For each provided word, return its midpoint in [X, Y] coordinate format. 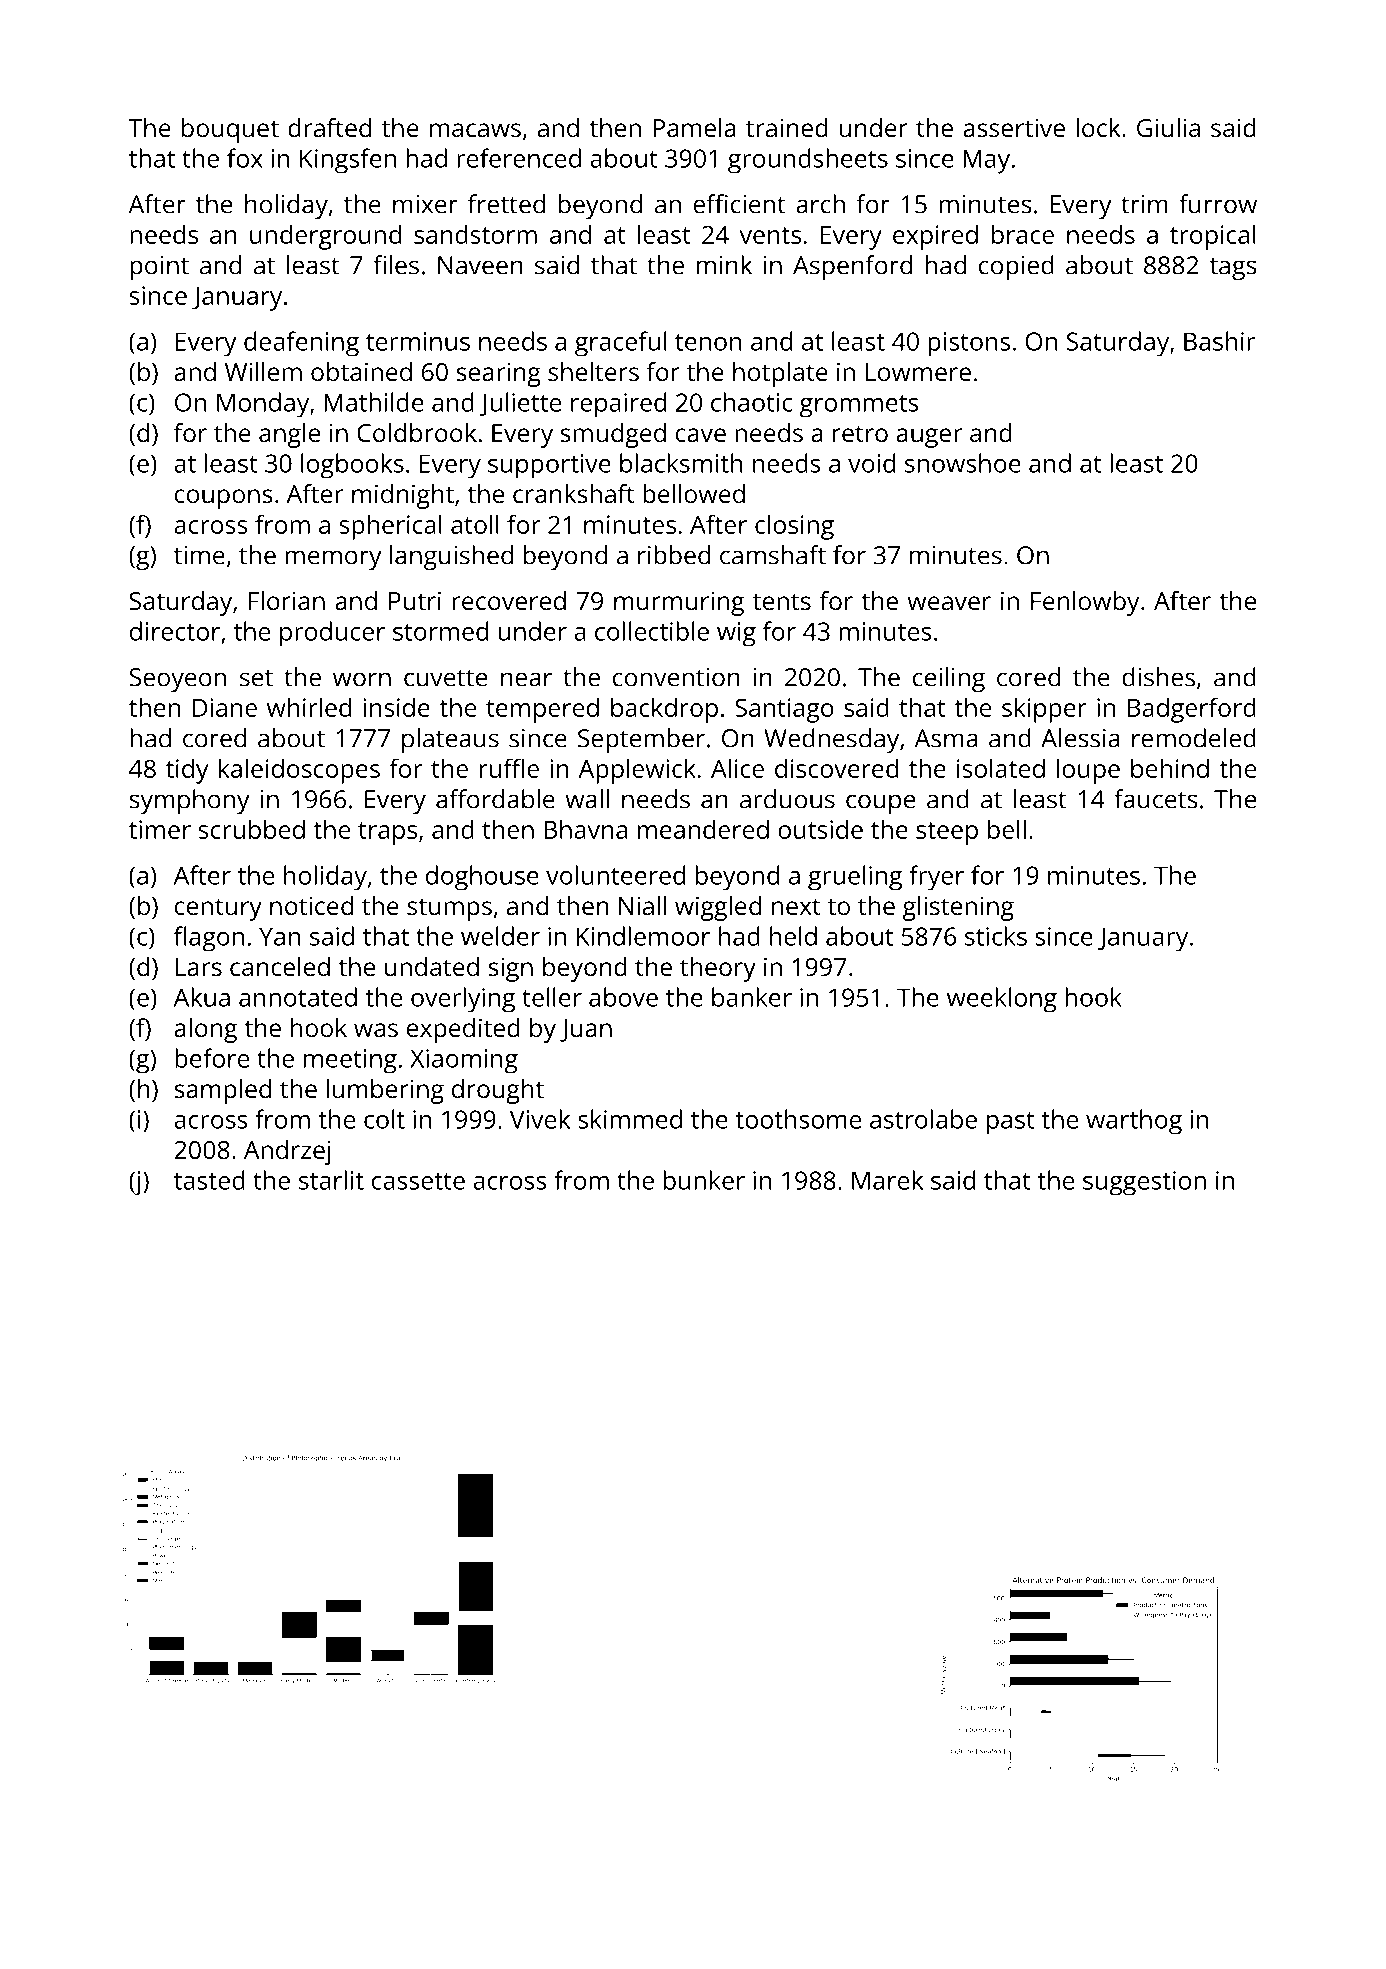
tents [782, 601]
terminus [418, 341]
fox [245, 158]
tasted [209, 1180]
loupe [1088, 771]
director [175, 631]
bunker [704, 1180]
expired [935, 237]
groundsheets [808, 161]
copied [1016, 267]
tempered [542, 710]
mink [724, 265]
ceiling [949, 679]
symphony [189, 802]
